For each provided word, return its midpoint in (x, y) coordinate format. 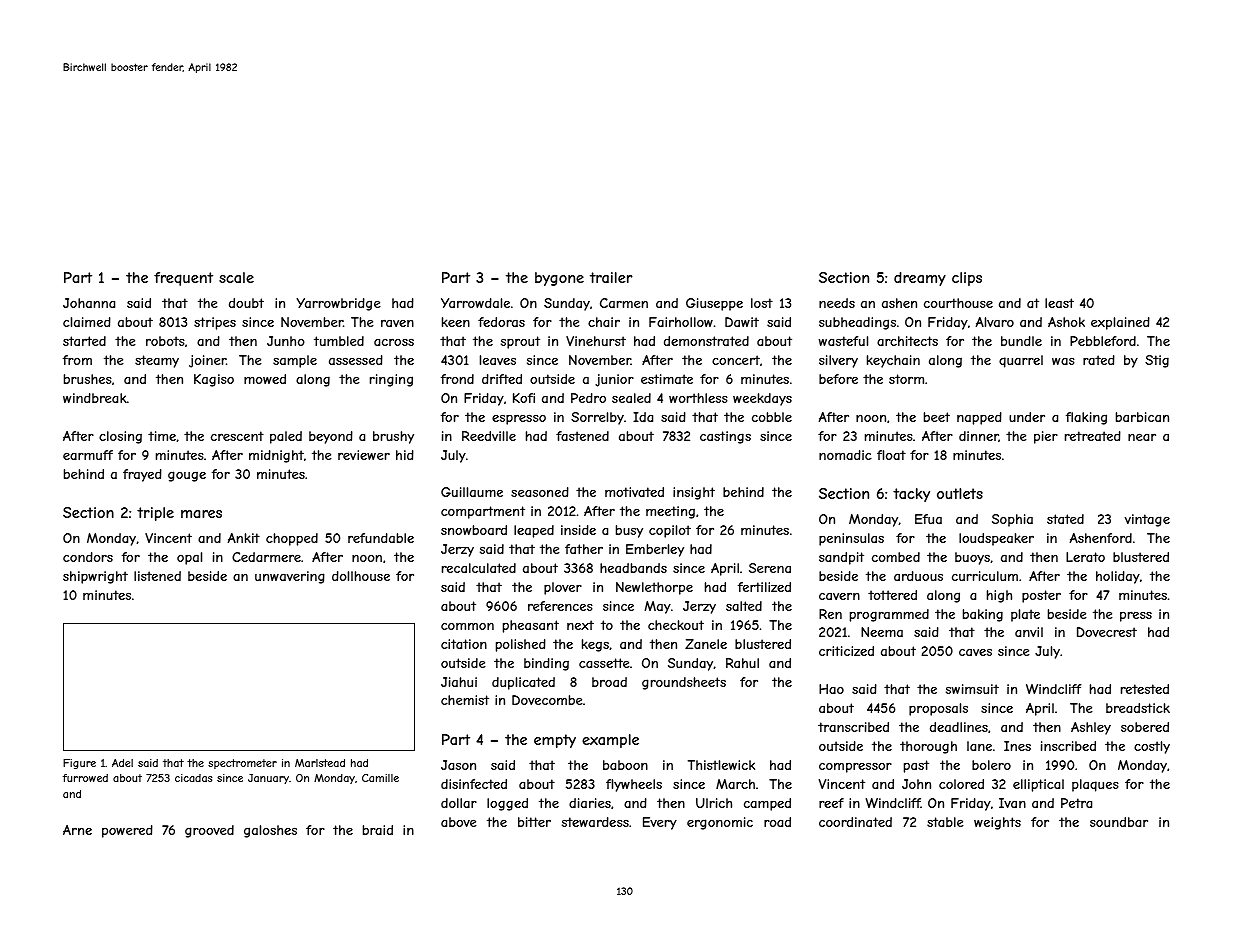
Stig (1157, 361)
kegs (595, 645)
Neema (882, 632)
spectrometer (242, 764)
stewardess (595, 822)
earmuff (88, 455)
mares (201, 514)
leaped (534, 531)
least (1059, 303)
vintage (1147, 520)
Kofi (524, 398)
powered (127, 831)
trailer (611, 277)
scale (236, 277)
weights (997, 823)
